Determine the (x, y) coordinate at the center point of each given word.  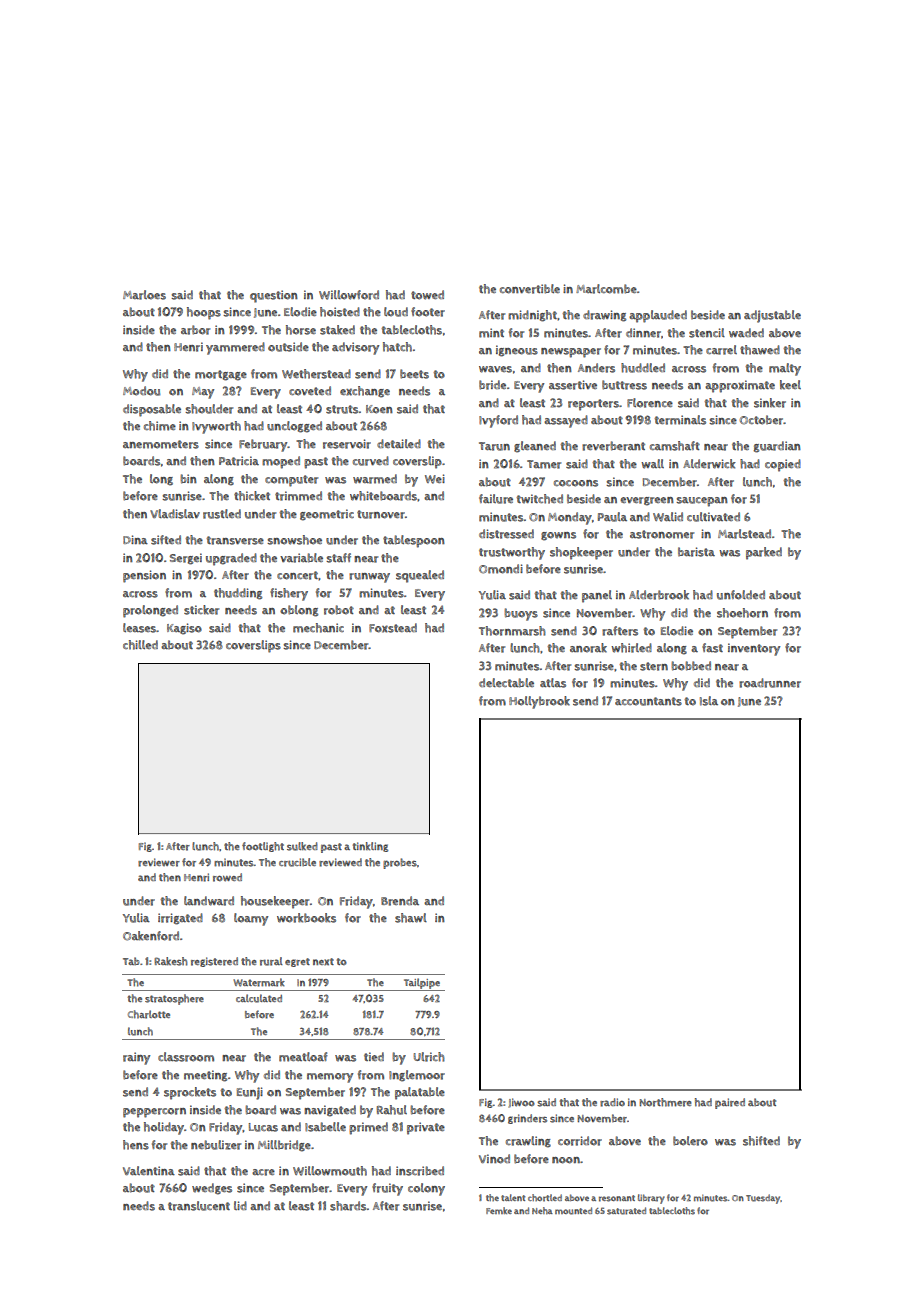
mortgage (221, 375)
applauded (658, 316)
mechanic (318, 628)
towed (427, 295)
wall (652, 464)
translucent (199, 1206)
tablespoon (414, 541)
